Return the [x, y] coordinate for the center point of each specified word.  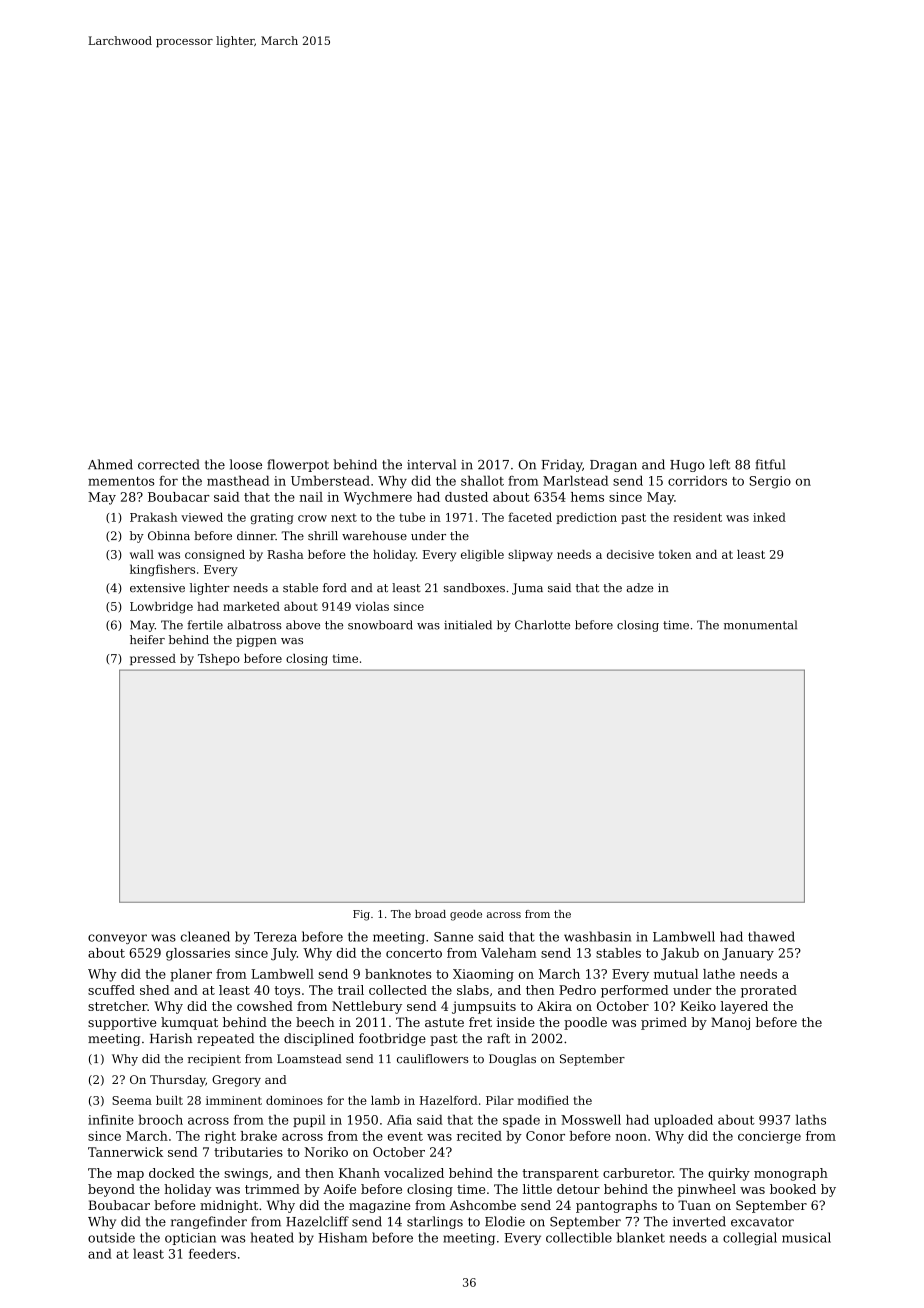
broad [430, 914]
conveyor [117, 939]
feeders [212, 1254]
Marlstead [575, 481]
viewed [202, 517]
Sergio [770, 482]
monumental [760, 625]
